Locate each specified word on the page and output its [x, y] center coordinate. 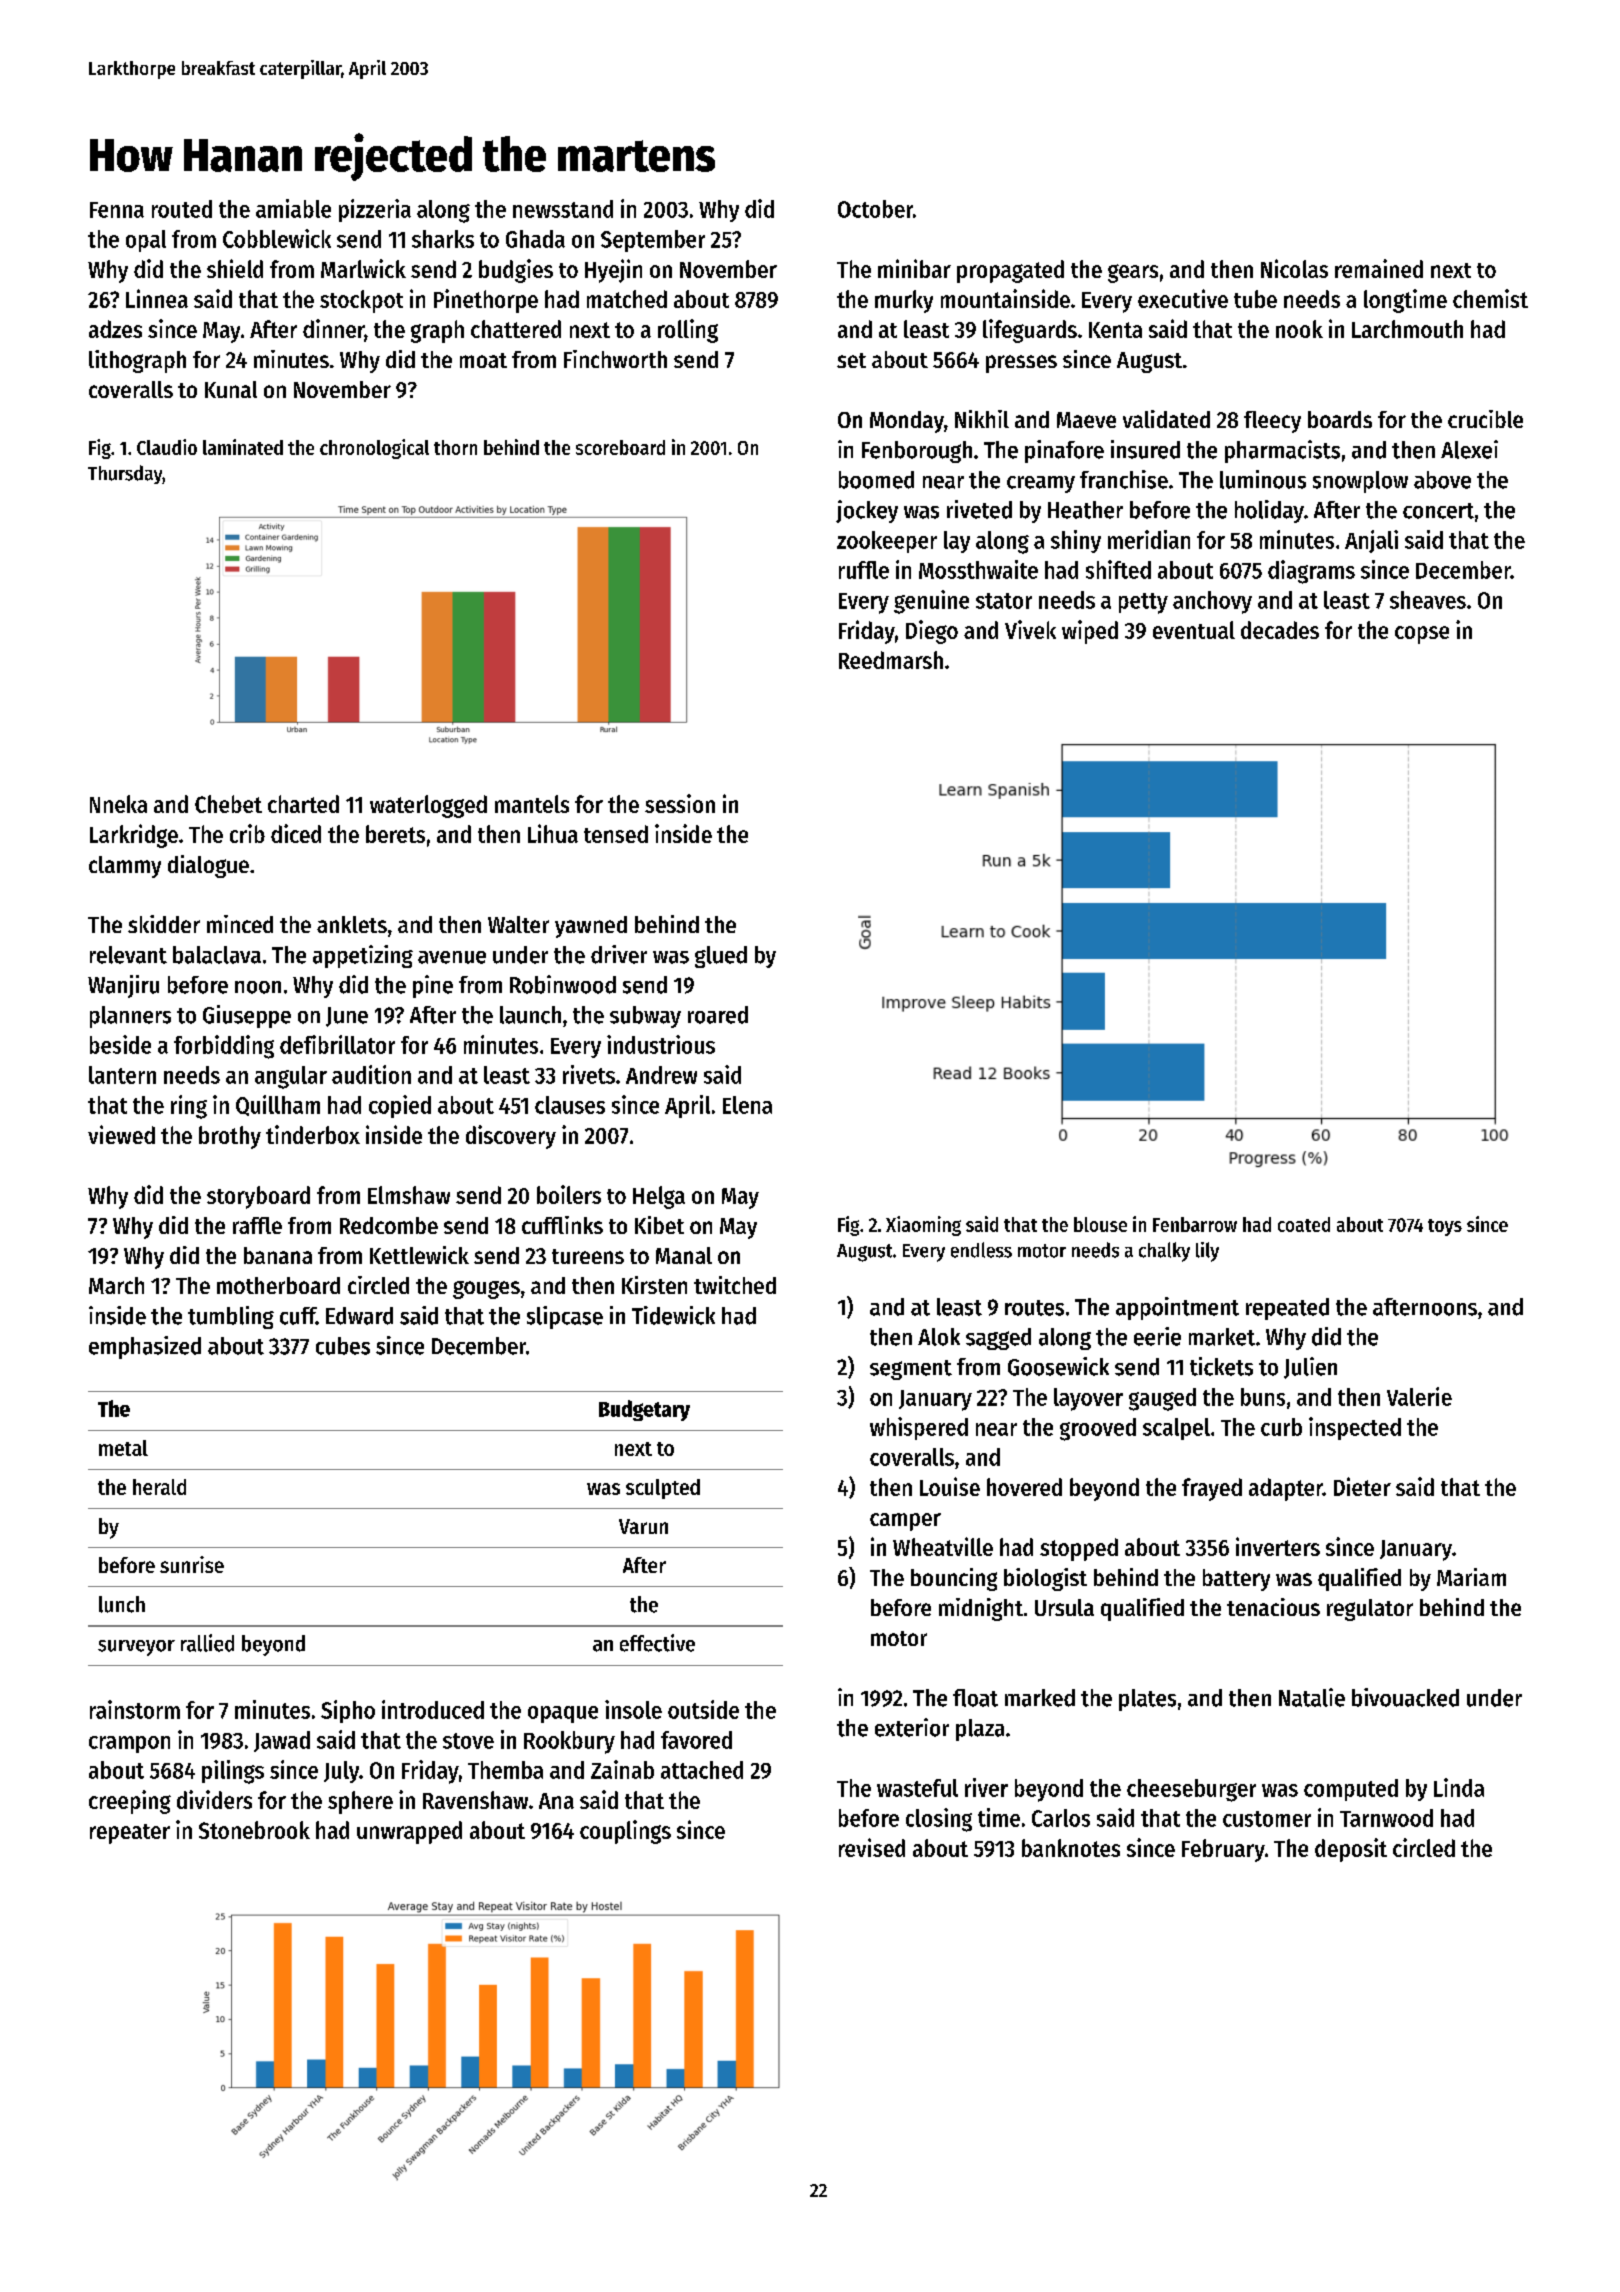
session [680, 803]
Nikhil [982, 419]
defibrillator [337, 1044]
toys [1445, 1227]
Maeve [1086, 420]
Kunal [231, 389]
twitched [735, 1285]
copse [1422, 635]
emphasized [145, 1347]
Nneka [118, 804]
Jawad [282, 1741]
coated [1304, 1224]
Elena [747, 1105]
